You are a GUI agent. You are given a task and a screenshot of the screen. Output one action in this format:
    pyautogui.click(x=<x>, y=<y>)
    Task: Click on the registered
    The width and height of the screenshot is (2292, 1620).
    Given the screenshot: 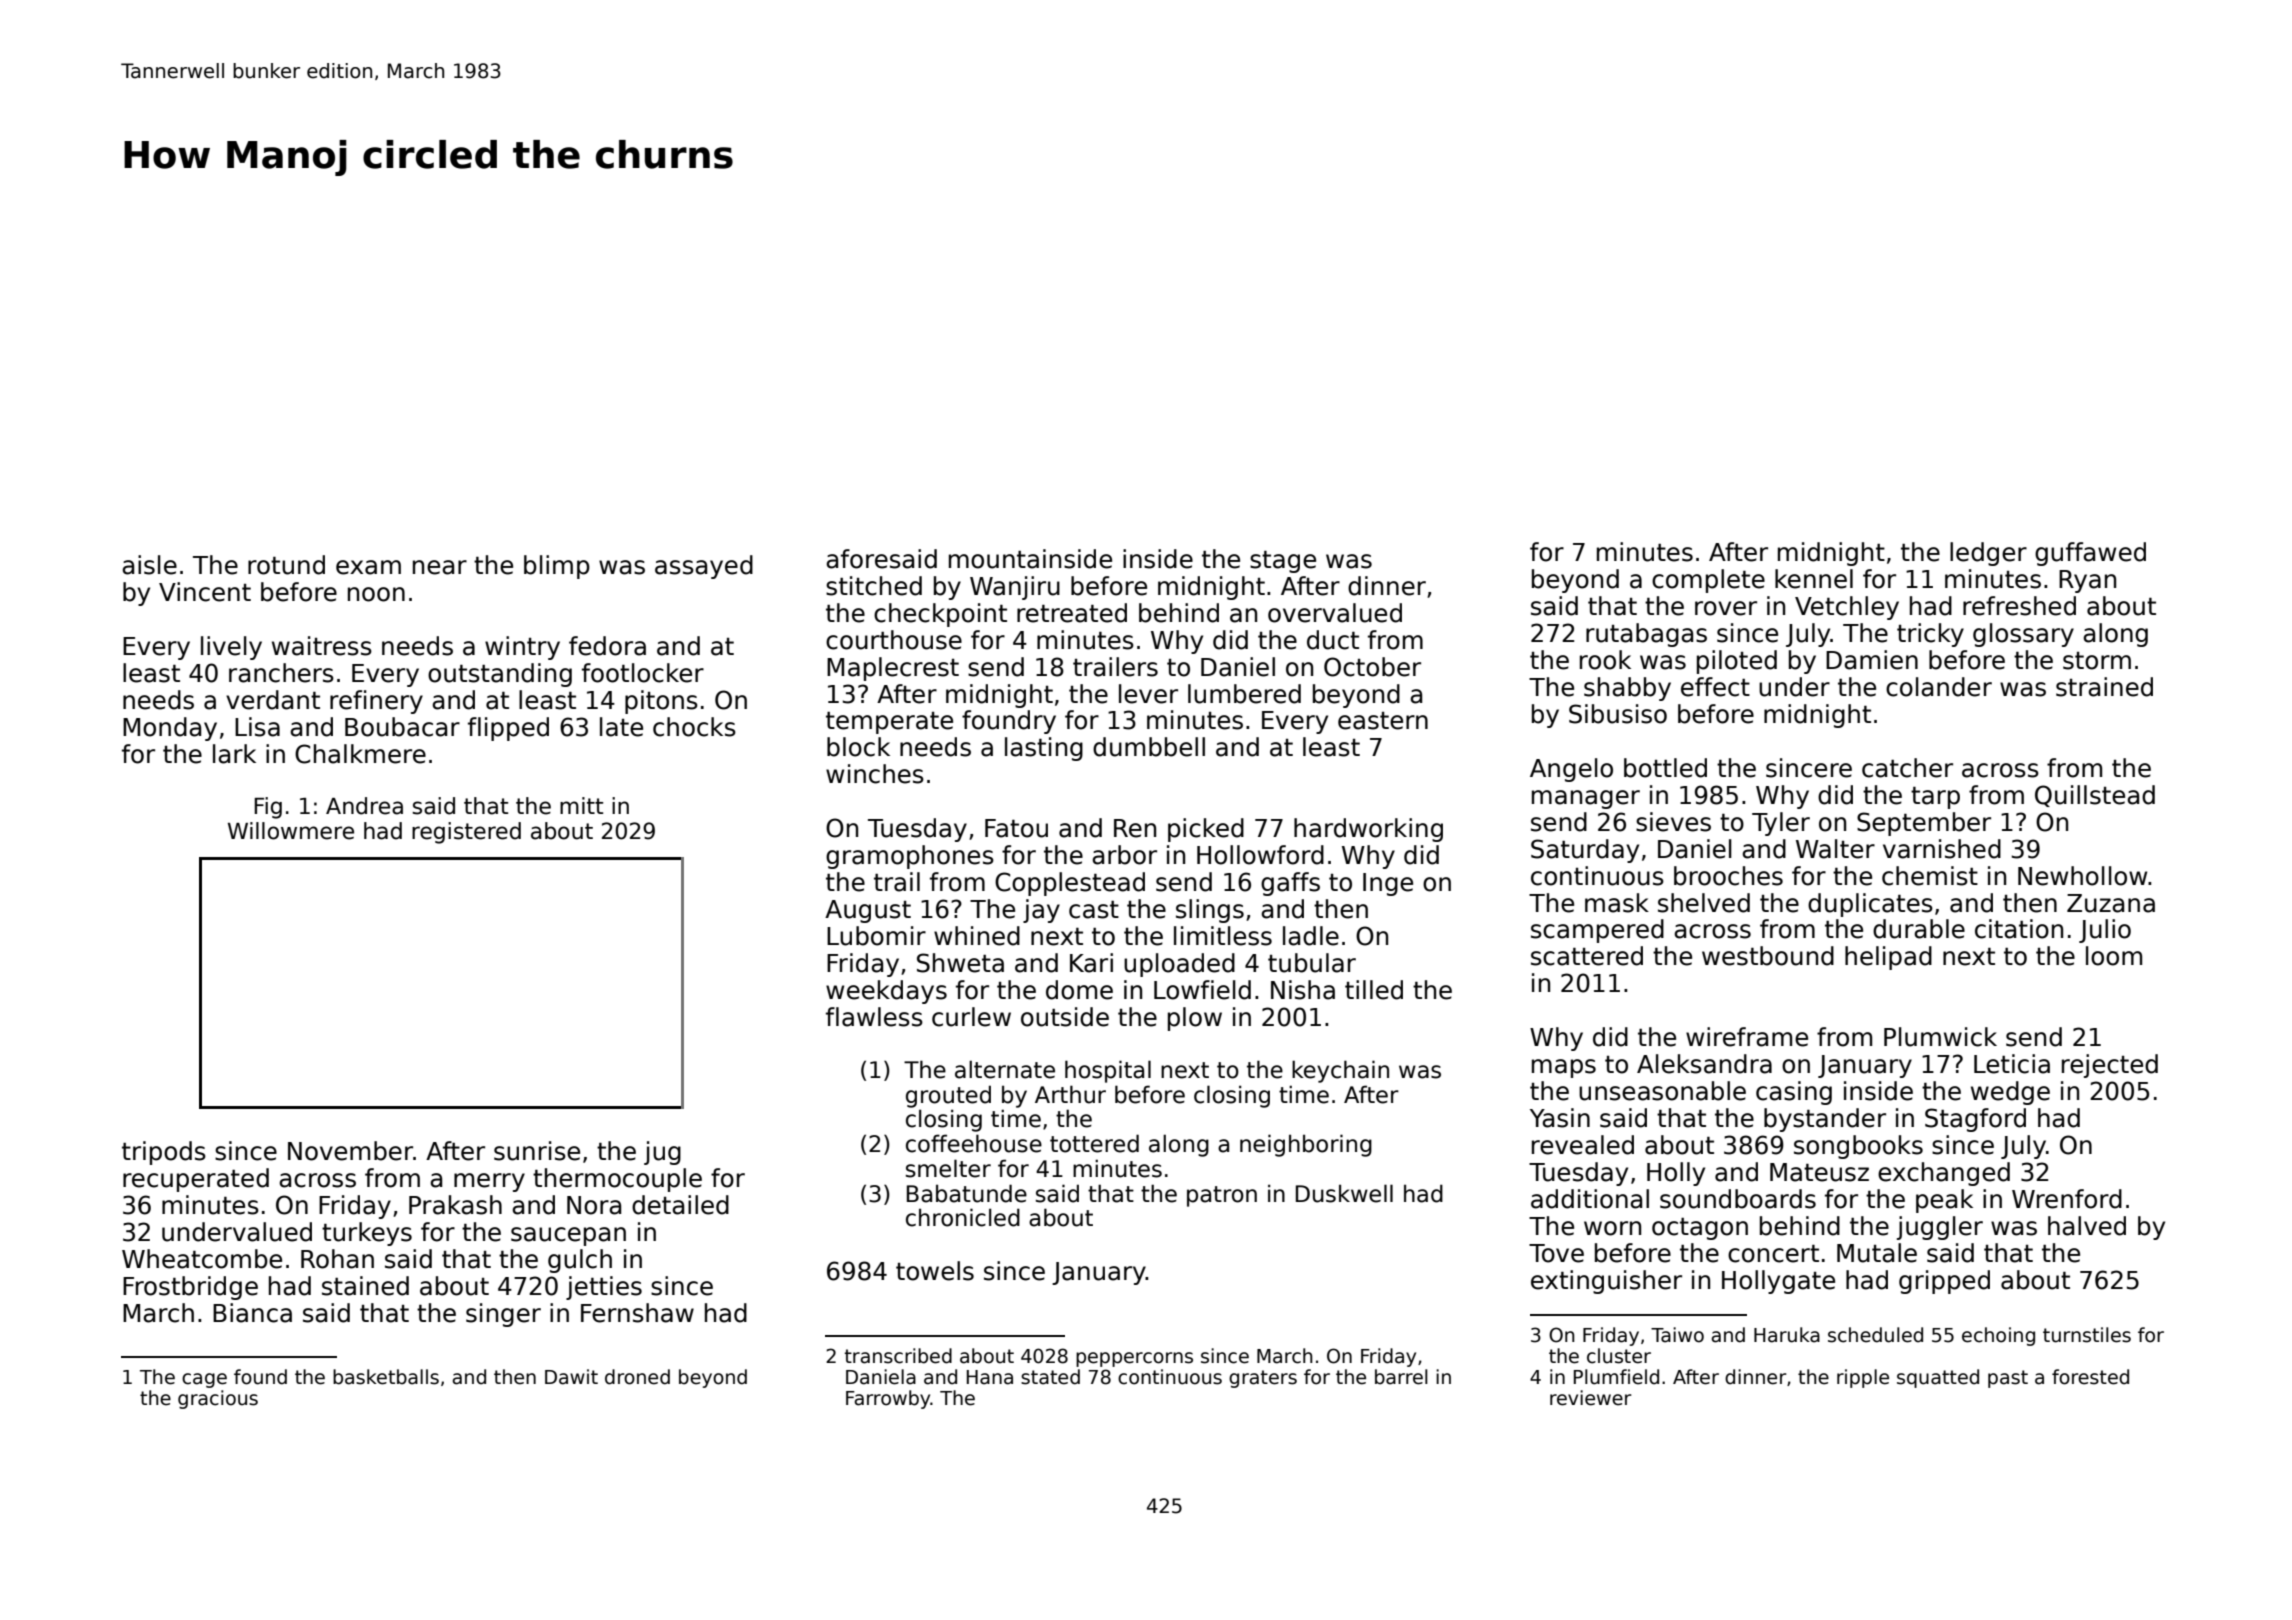 What is the action you would take?
    pyautogui.click(x=466, y=833)
